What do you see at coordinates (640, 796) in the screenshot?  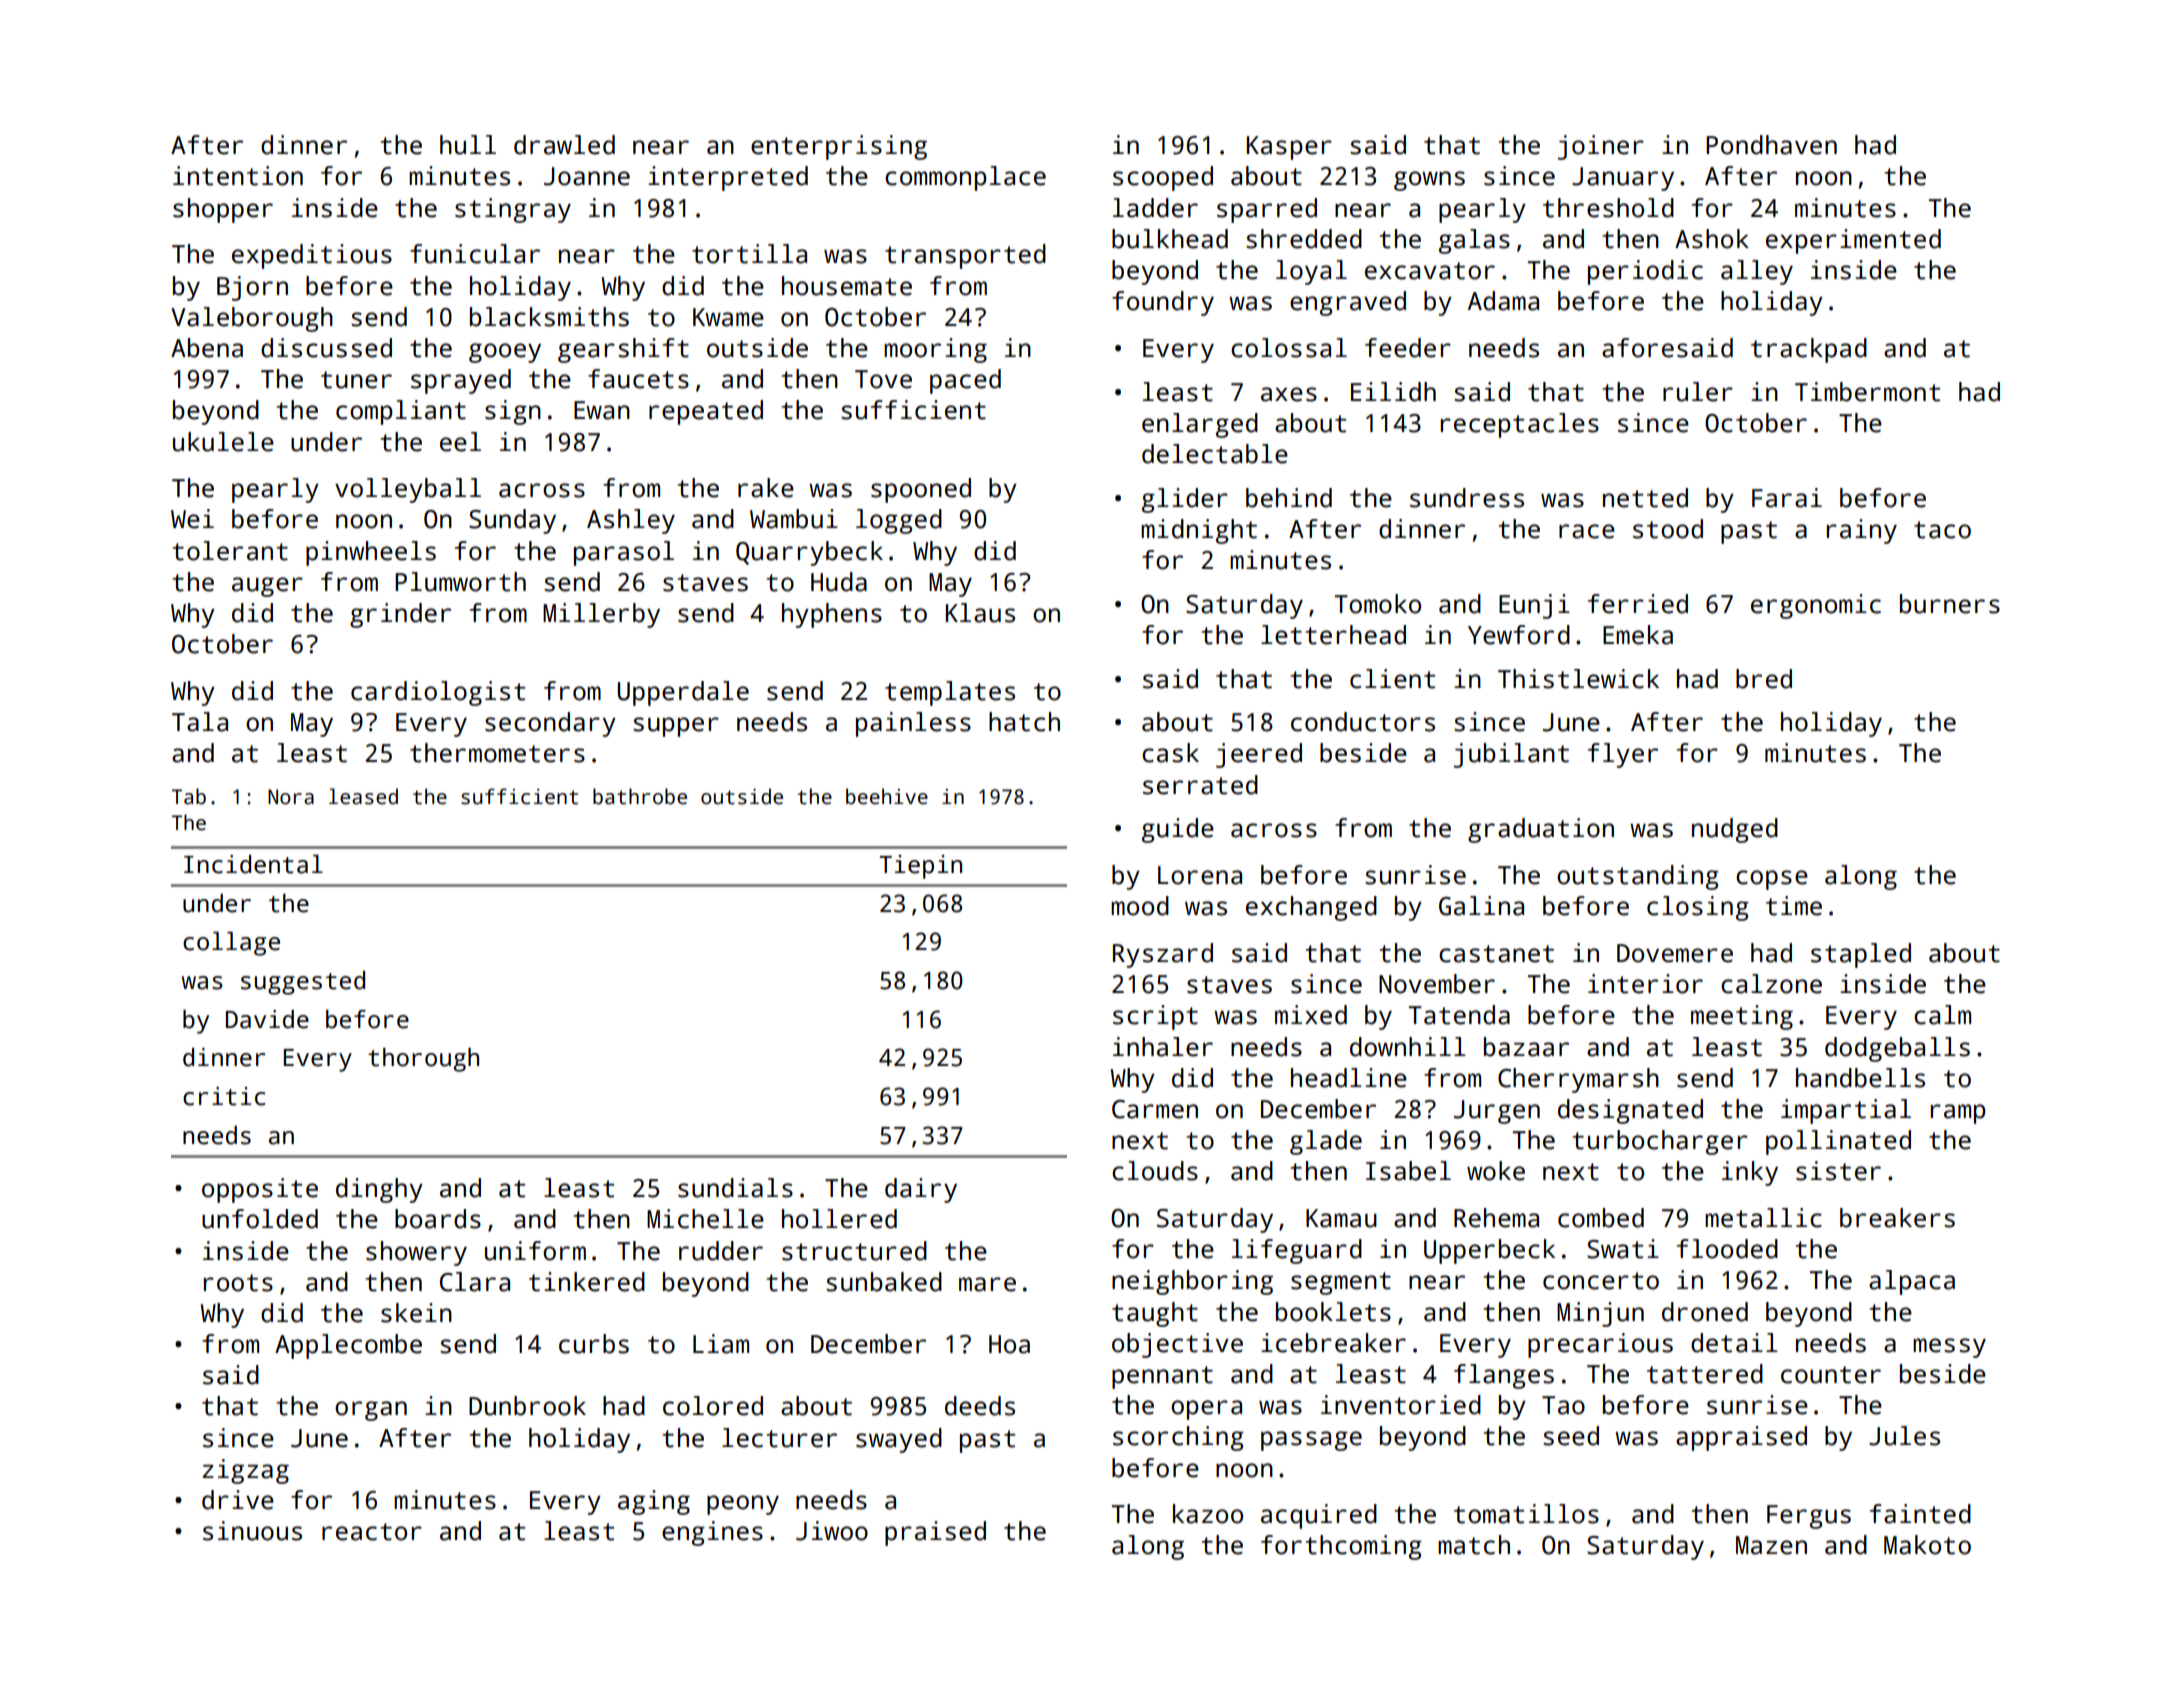 I see `bathrobe` at bounding box center [640, 796].
